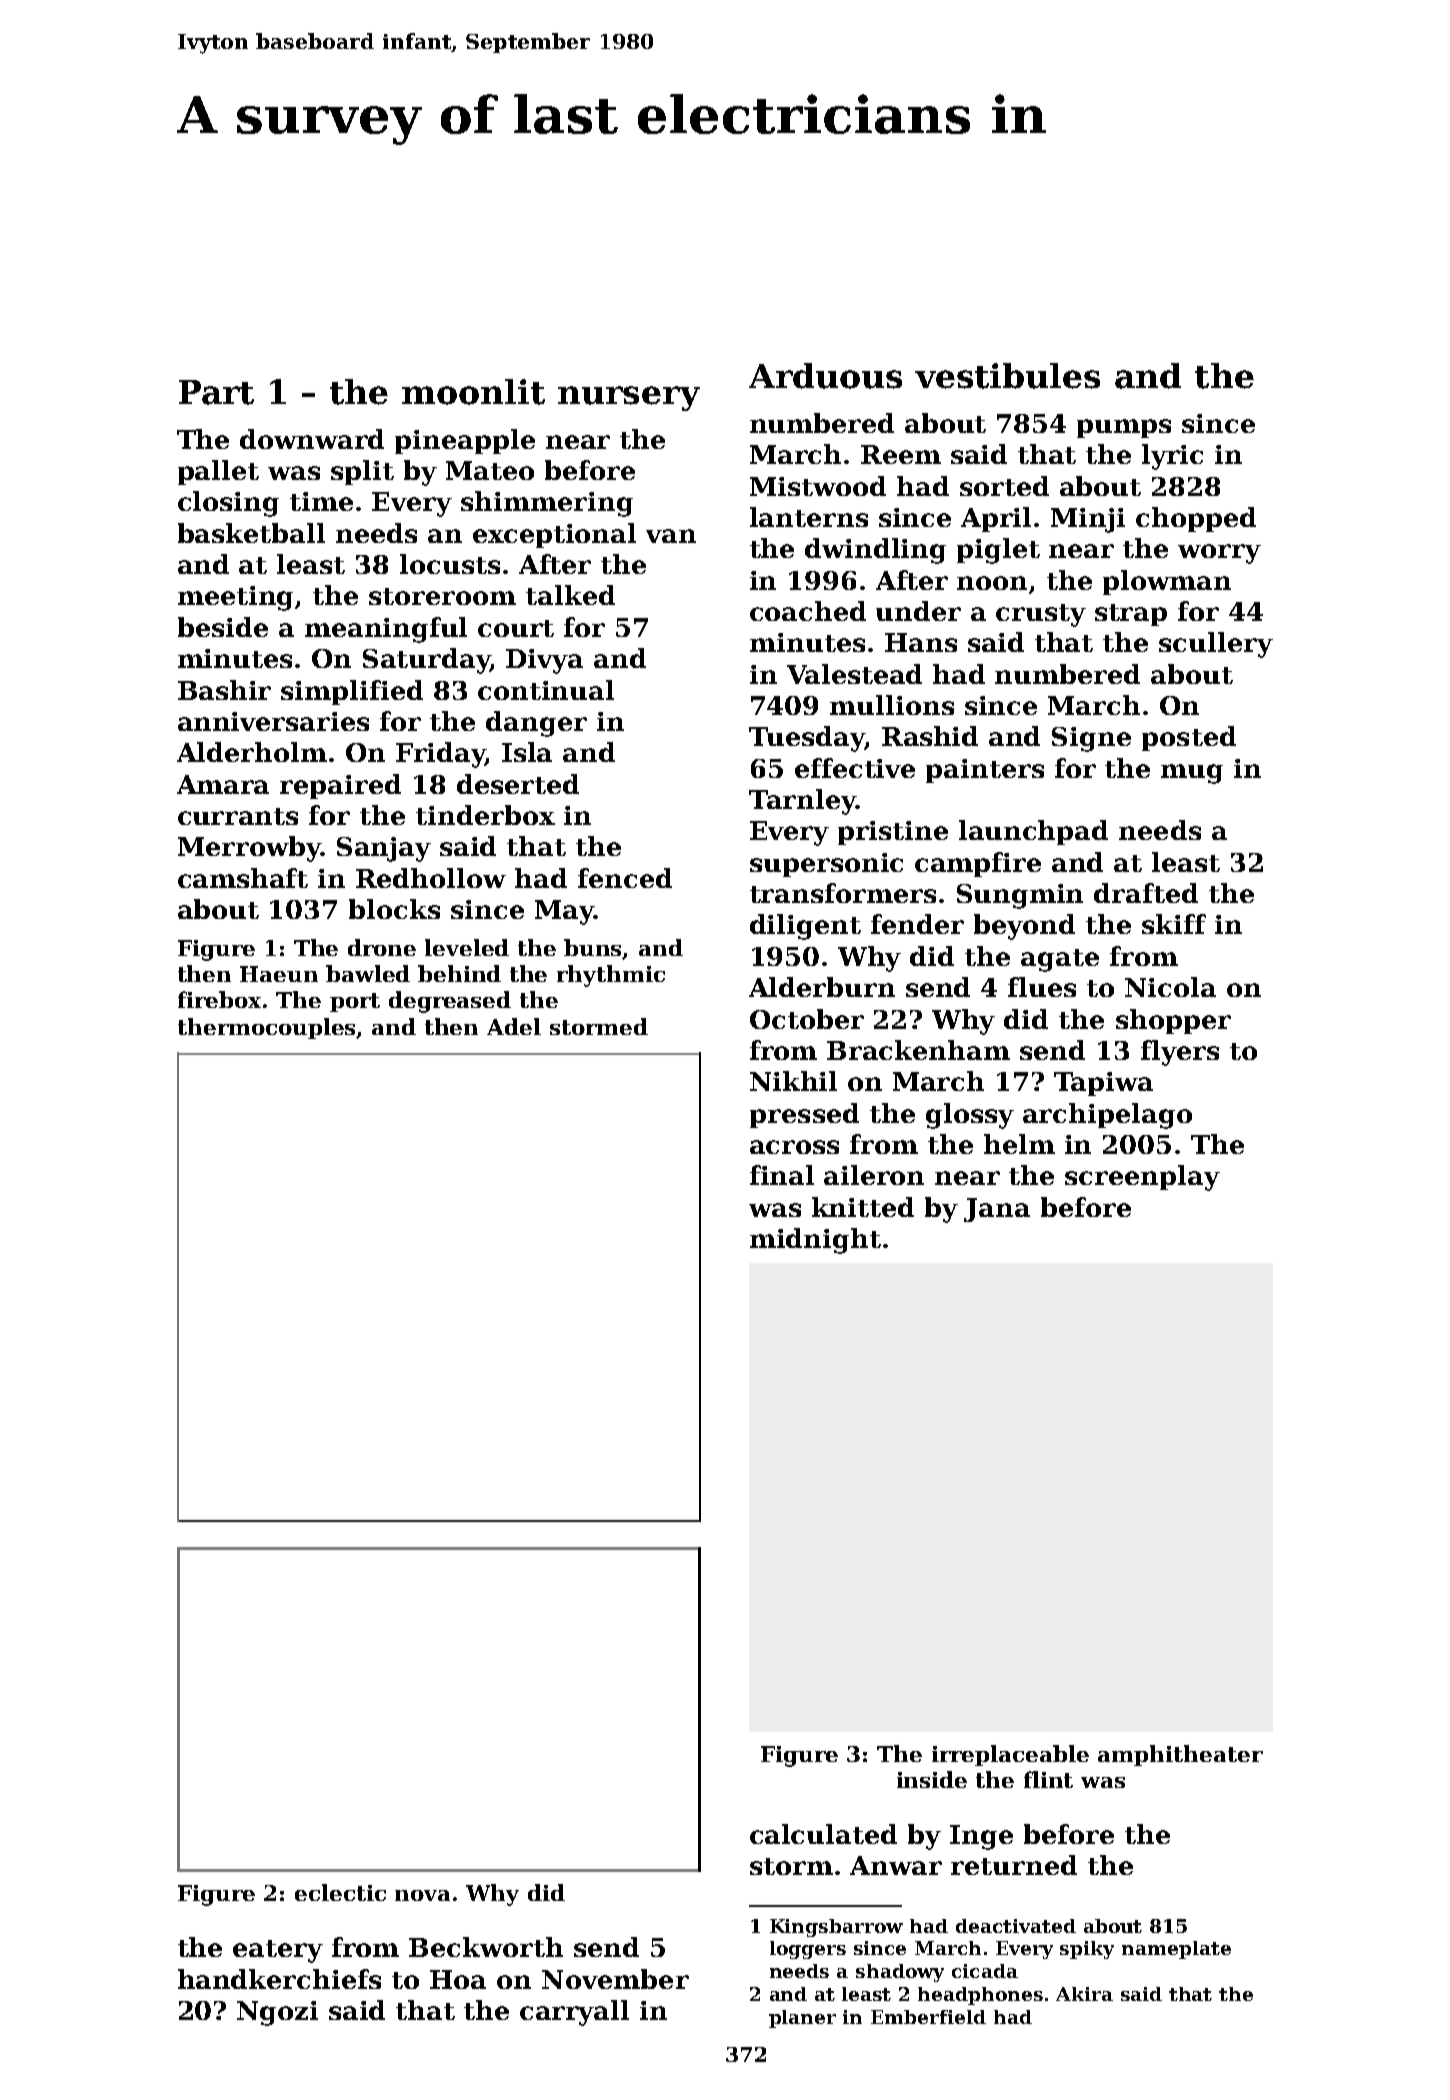  I want to click on Ngozi, so click(277, 2013).
